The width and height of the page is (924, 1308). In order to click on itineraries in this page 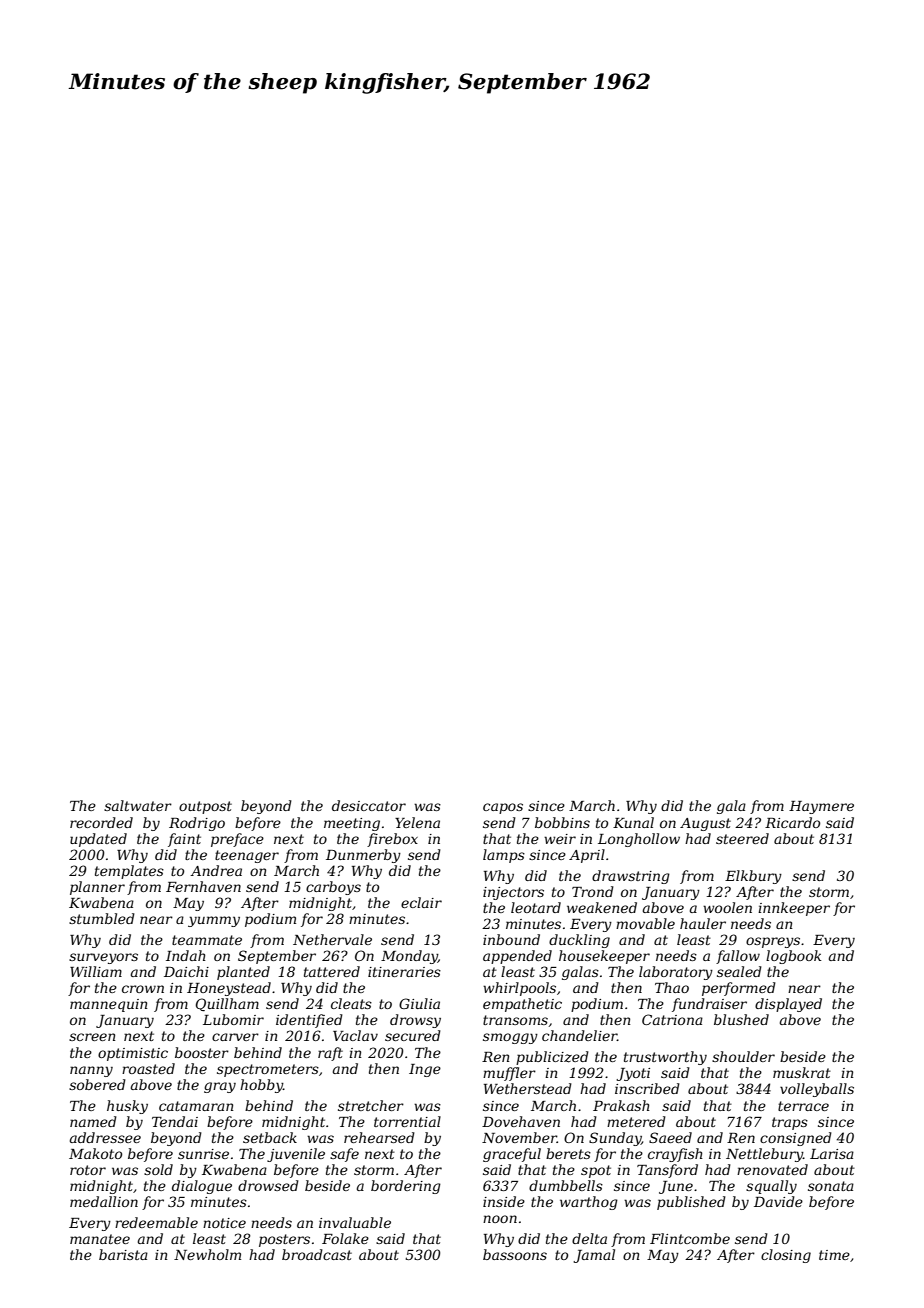, I will do `click(404, 972)`.
